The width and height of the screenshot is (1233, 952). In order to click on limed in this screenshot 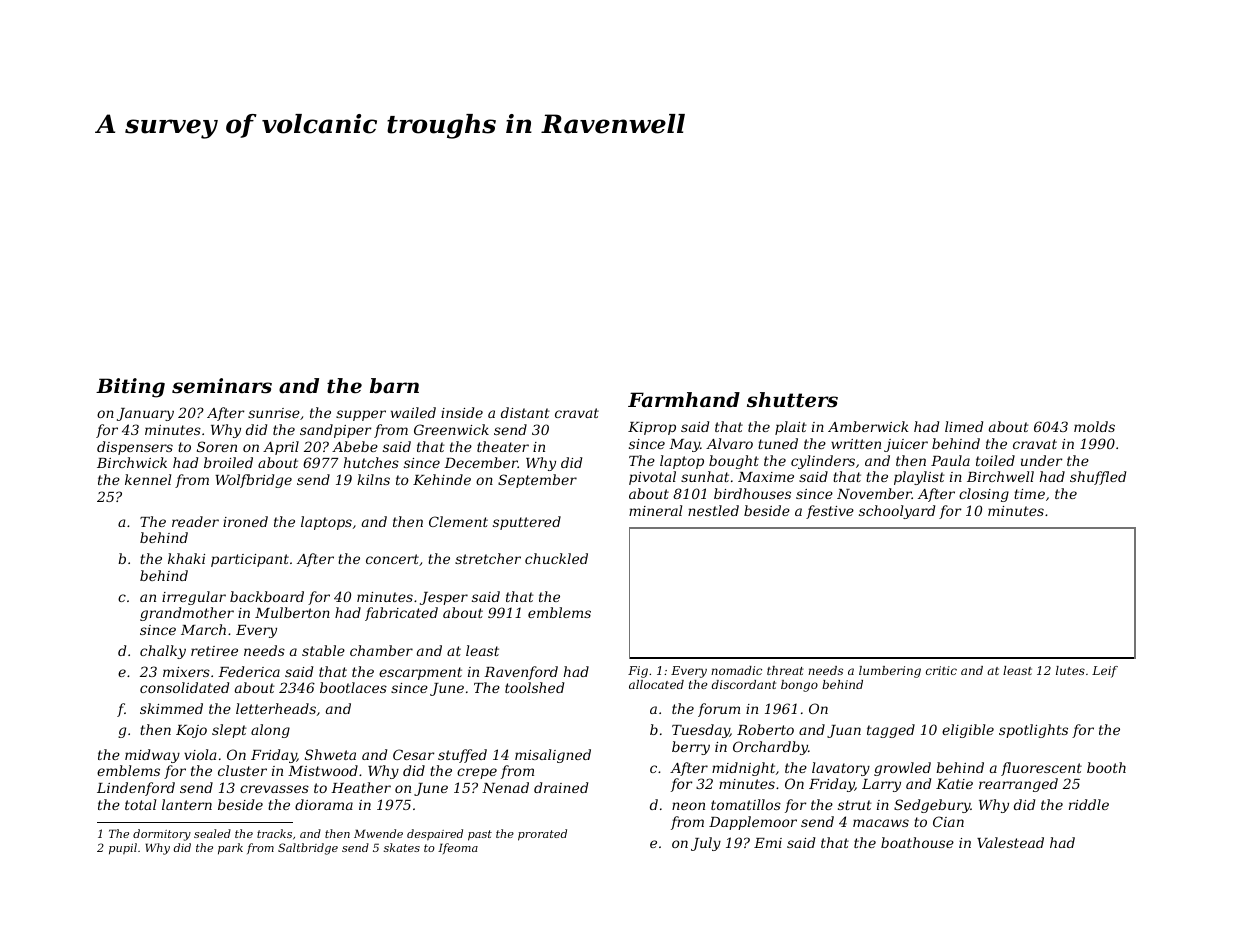, I will do `click(964, 426)`.
